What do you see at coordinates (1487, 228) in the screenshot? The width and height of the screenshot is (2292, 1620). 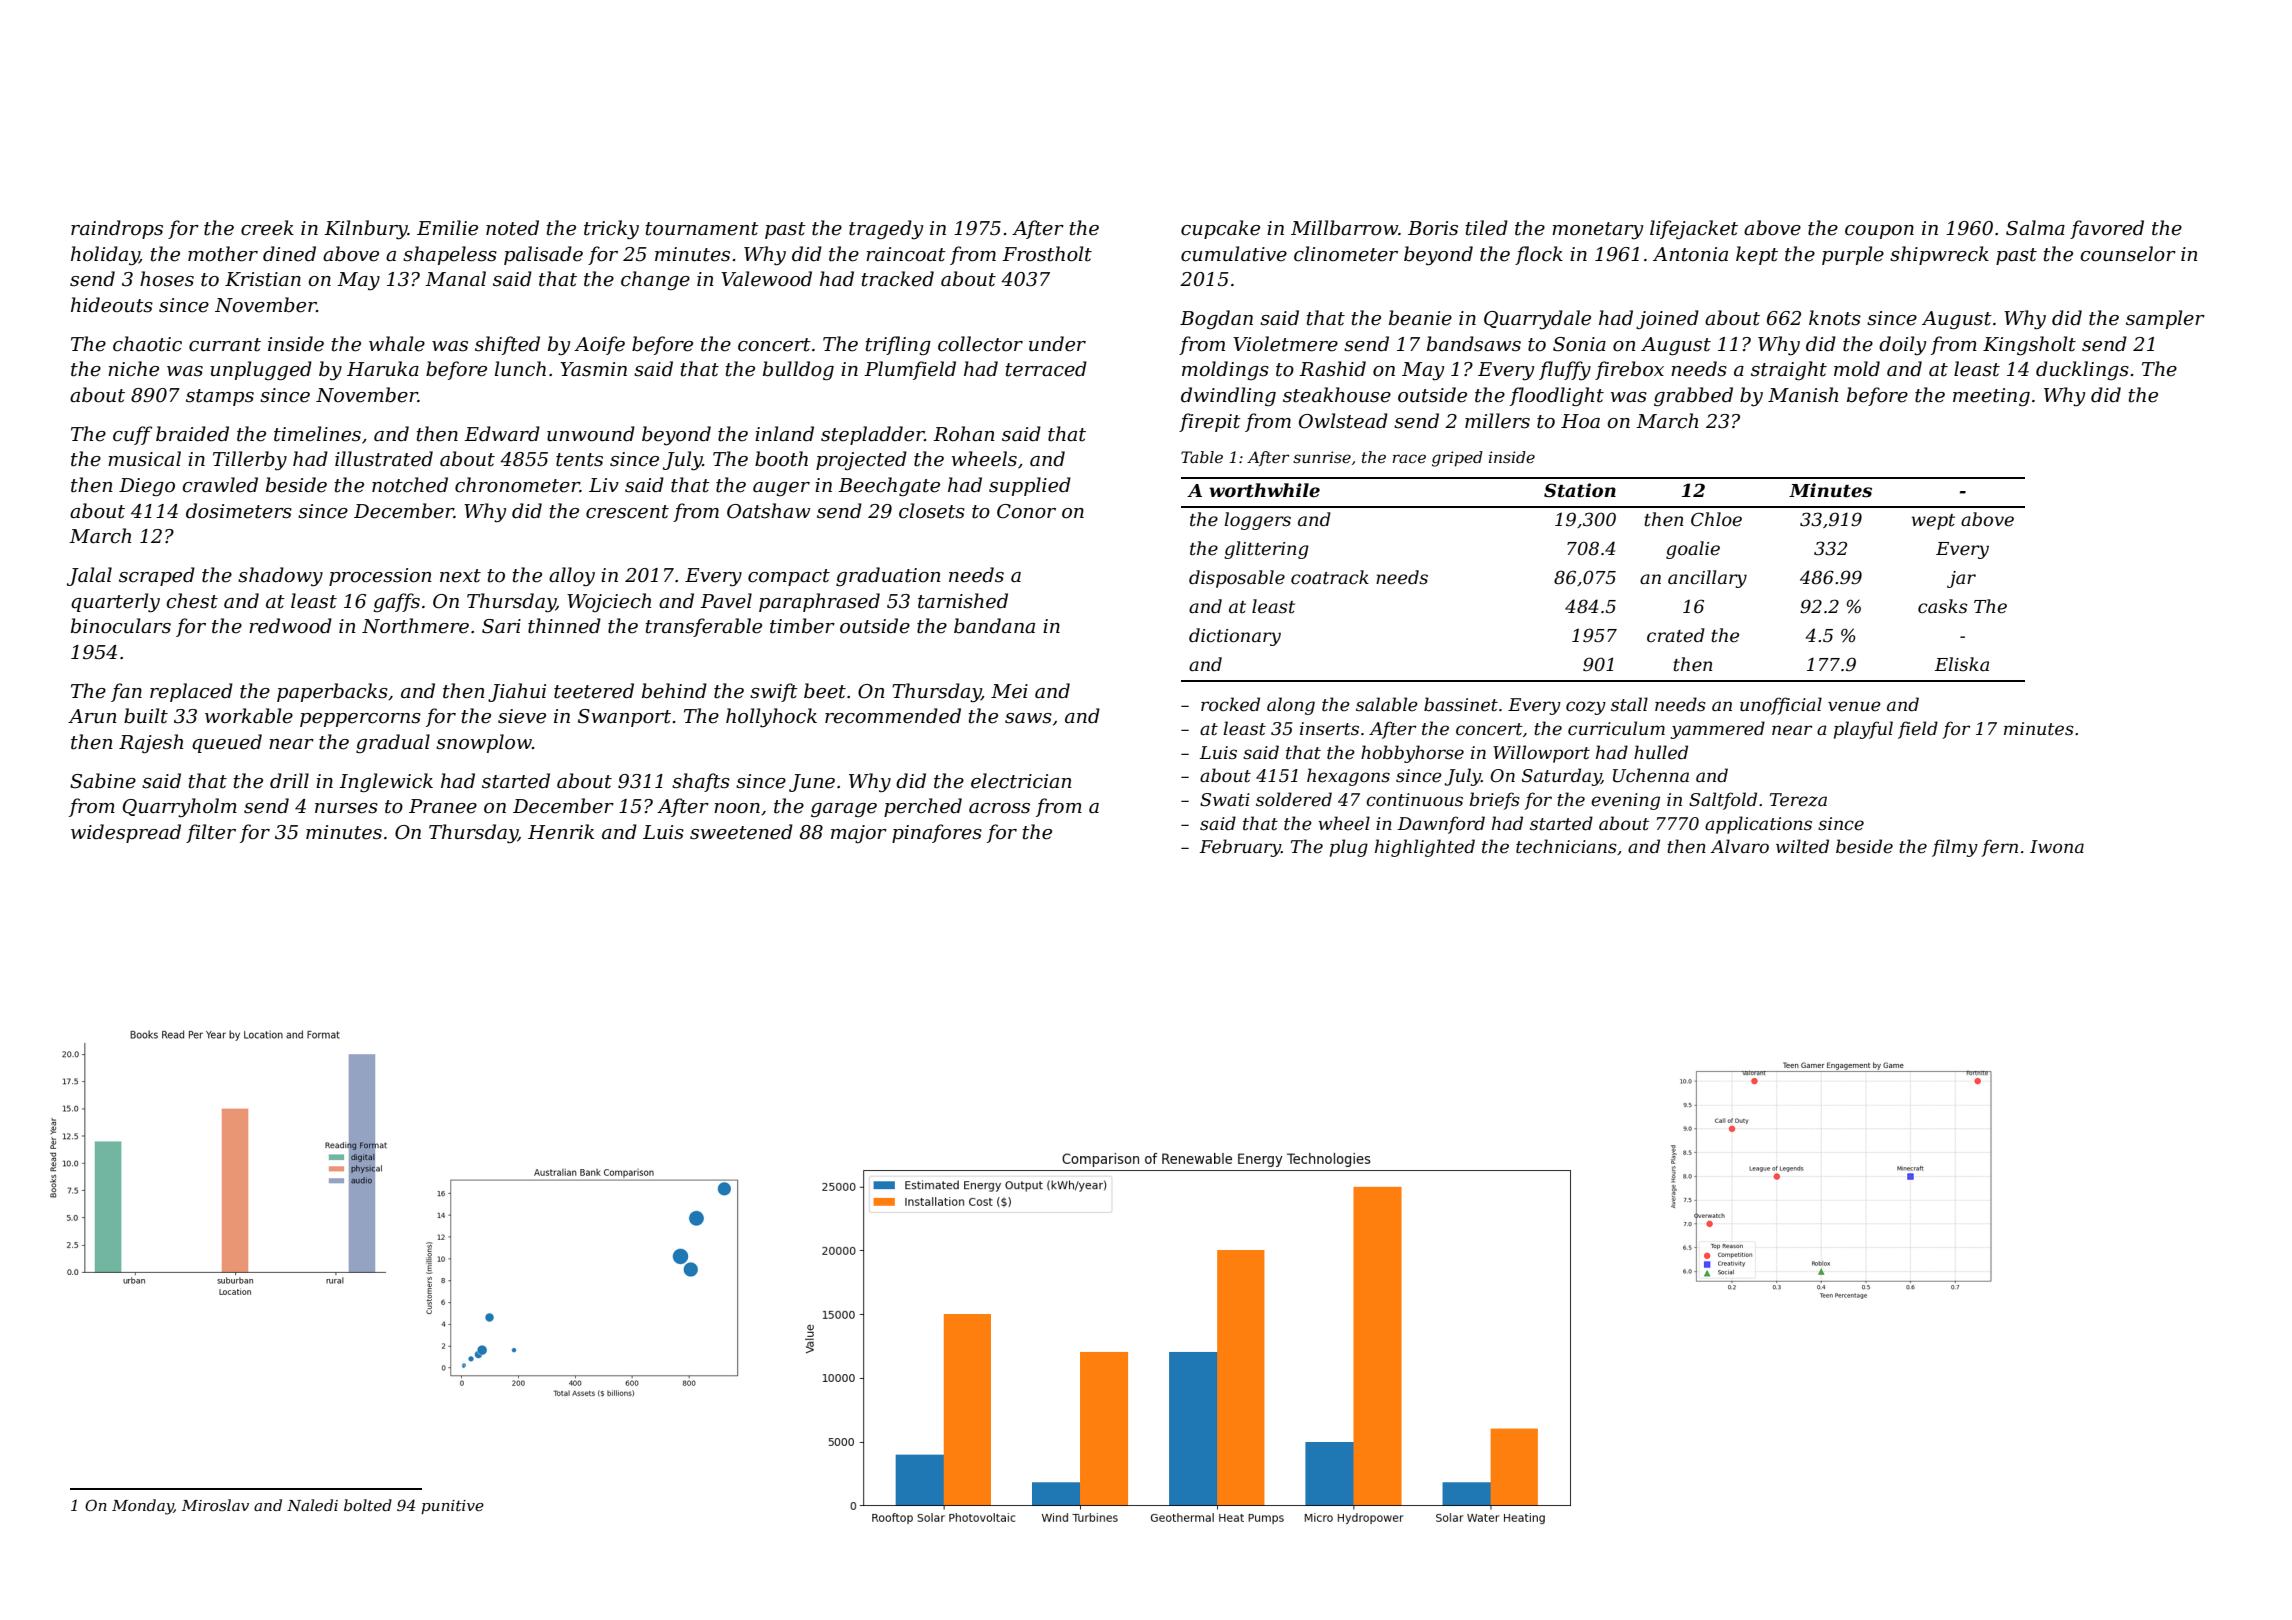 I see `tiled` at bounding box center [1487, 228].
